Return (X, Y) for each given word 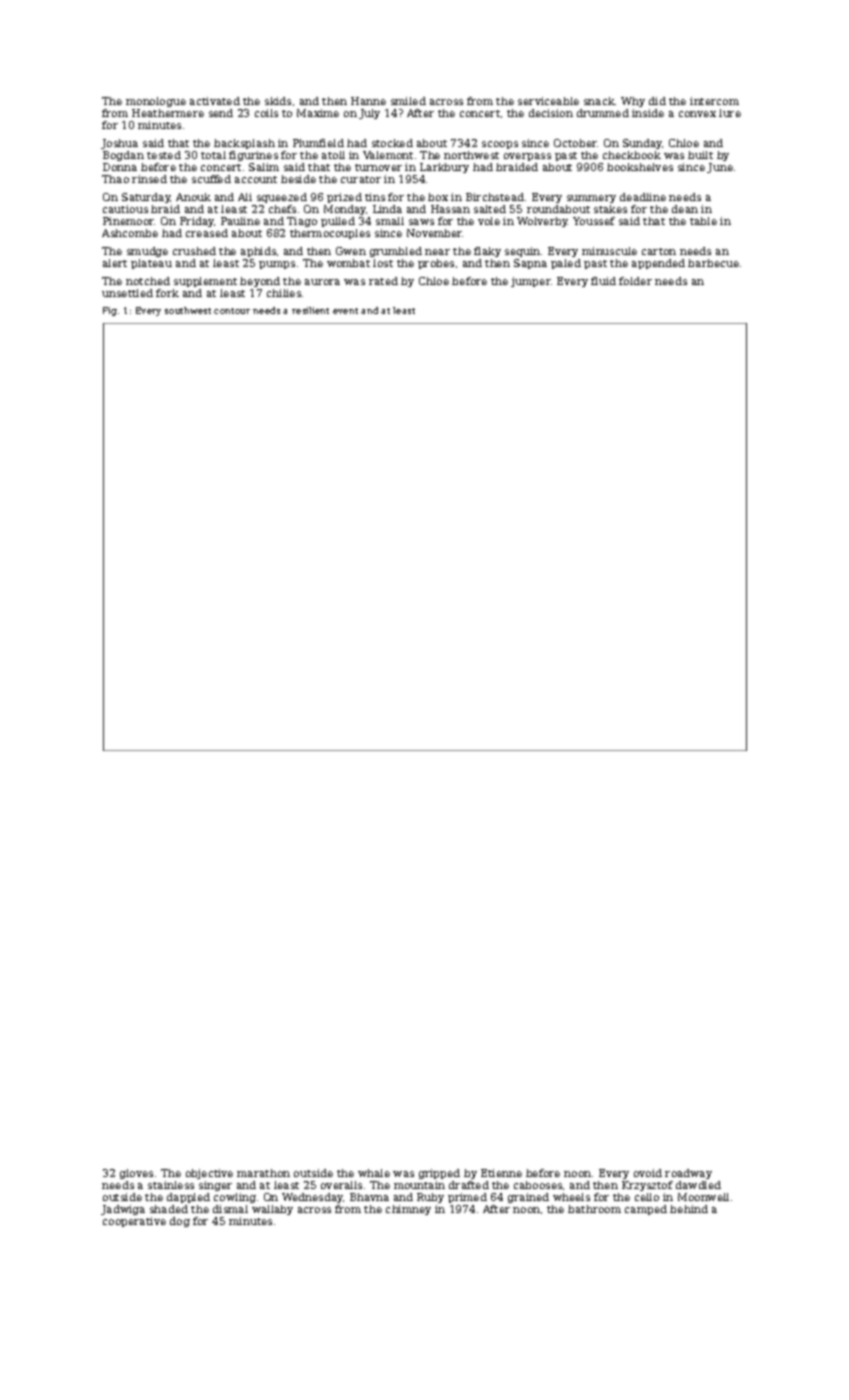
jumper (531, 282)
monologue (156, 102)
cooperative (134, 1222)
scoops (500, 145)
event (345, 311)
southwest (188, 310)
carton (659, 251)
